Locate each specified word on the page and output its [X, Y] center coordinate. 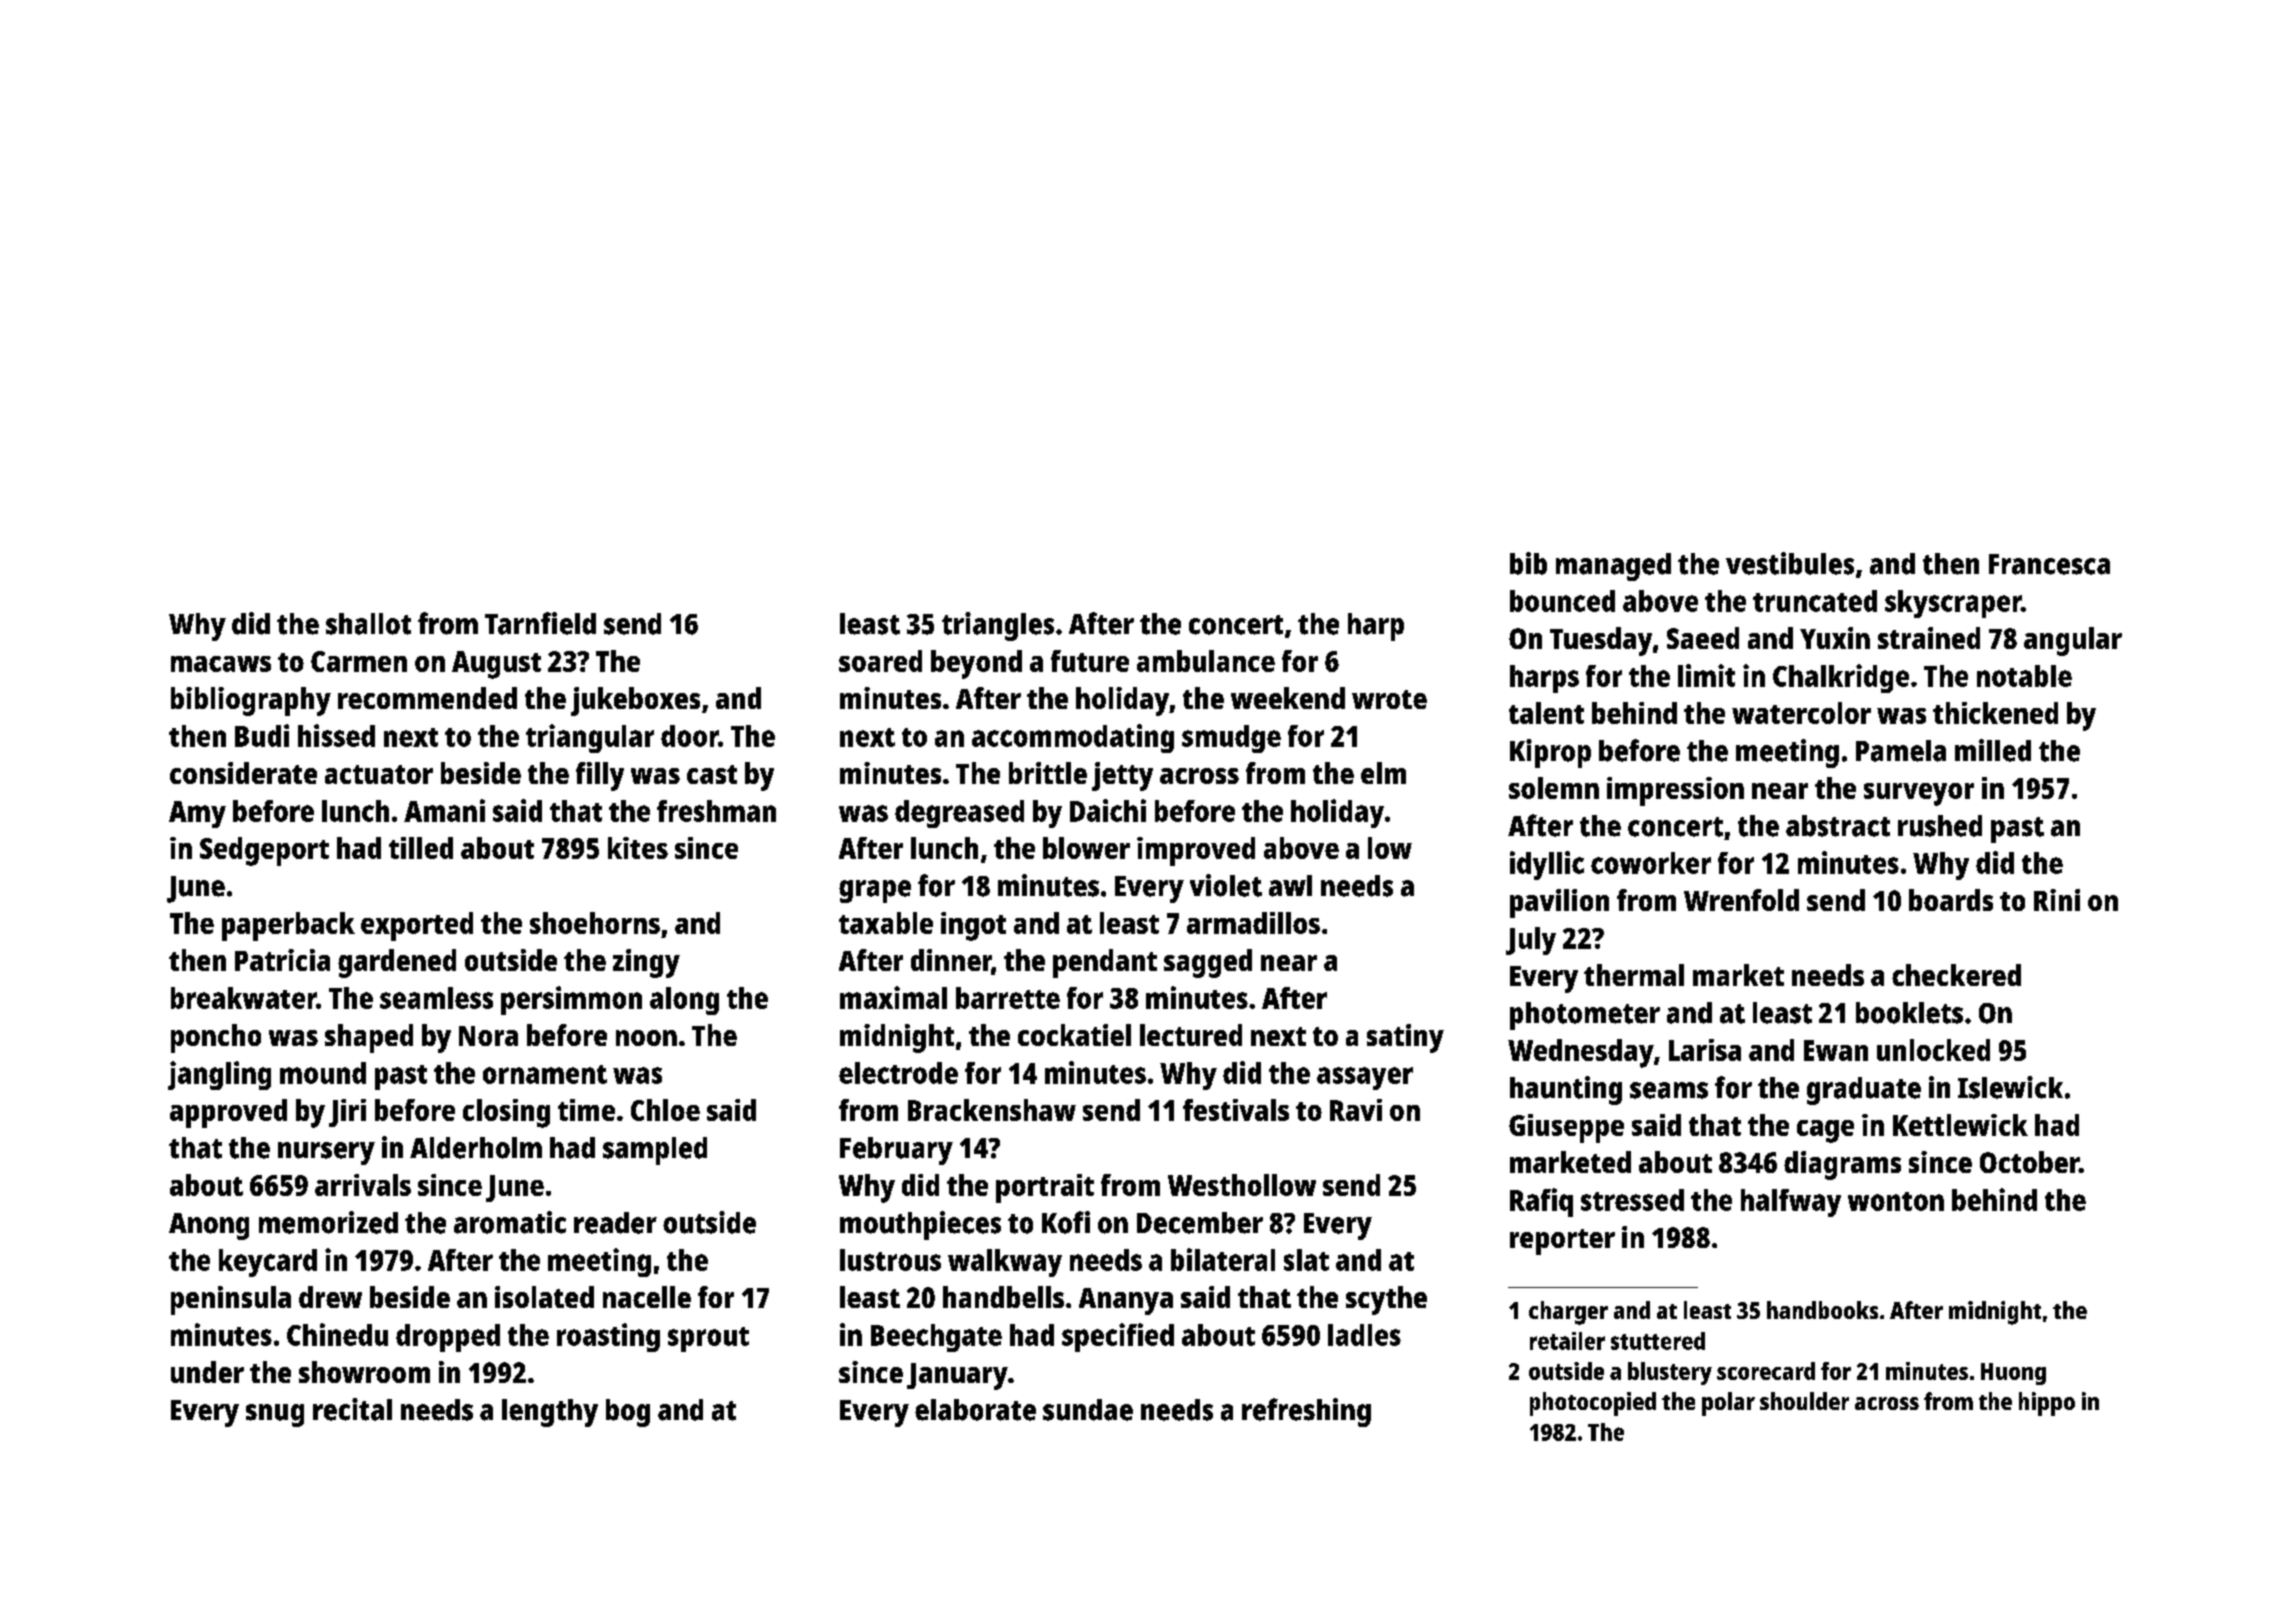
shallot [368, 624]
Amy [197, 814]
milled [1993, 750]
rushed [1940, 826]
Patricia [282, 960]
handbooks [1822, 1310]
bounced [1562, 601]
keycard [268, 1263]
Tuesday [1601, 641]
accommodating [1073, 738]
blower [1086, 848]
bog [628, 1413]
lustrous [890, 1260]
